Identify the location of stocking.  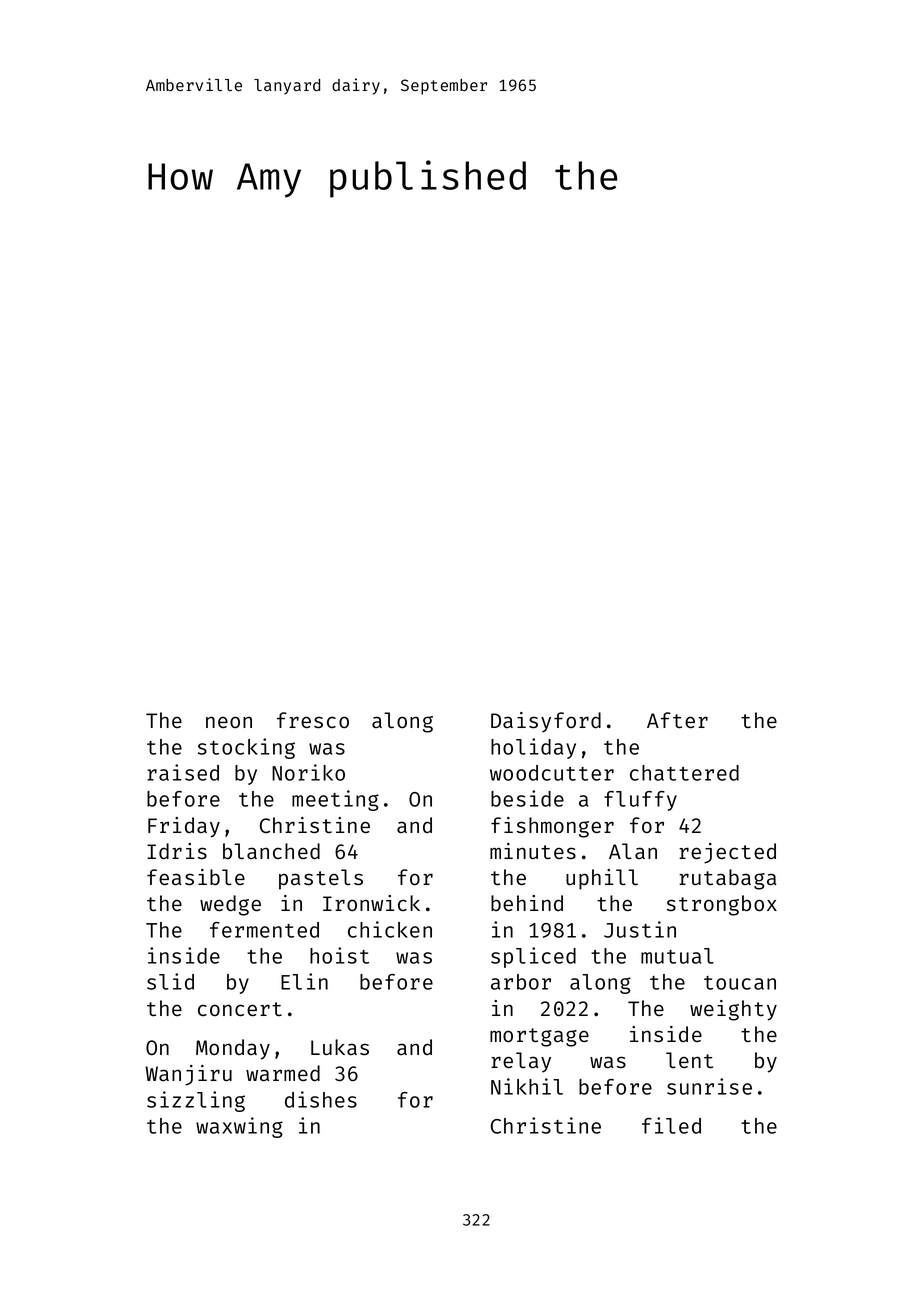
(246, 748).
